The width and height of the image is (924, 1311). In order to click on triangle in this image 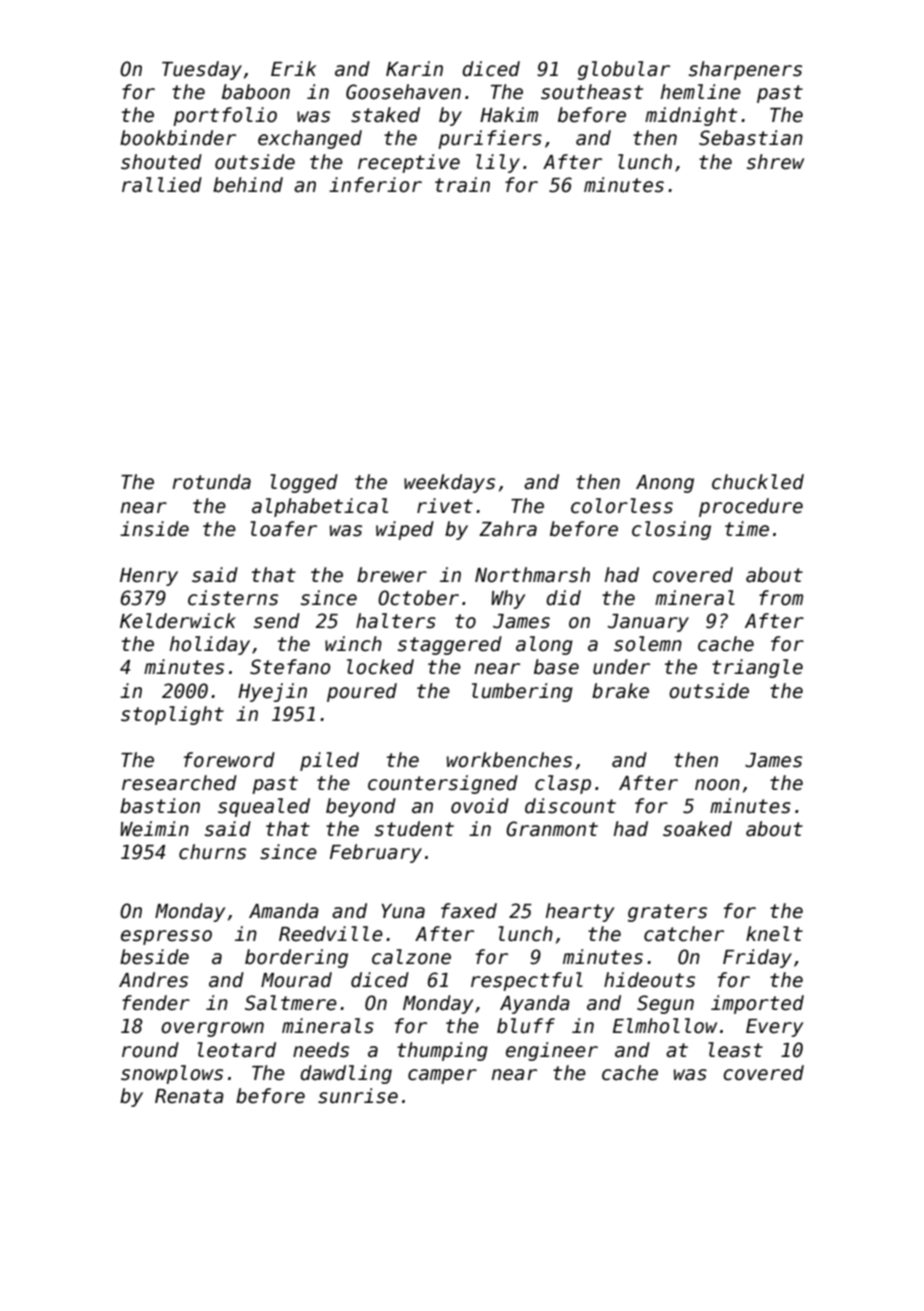, I will do `click(757, 668)`.
